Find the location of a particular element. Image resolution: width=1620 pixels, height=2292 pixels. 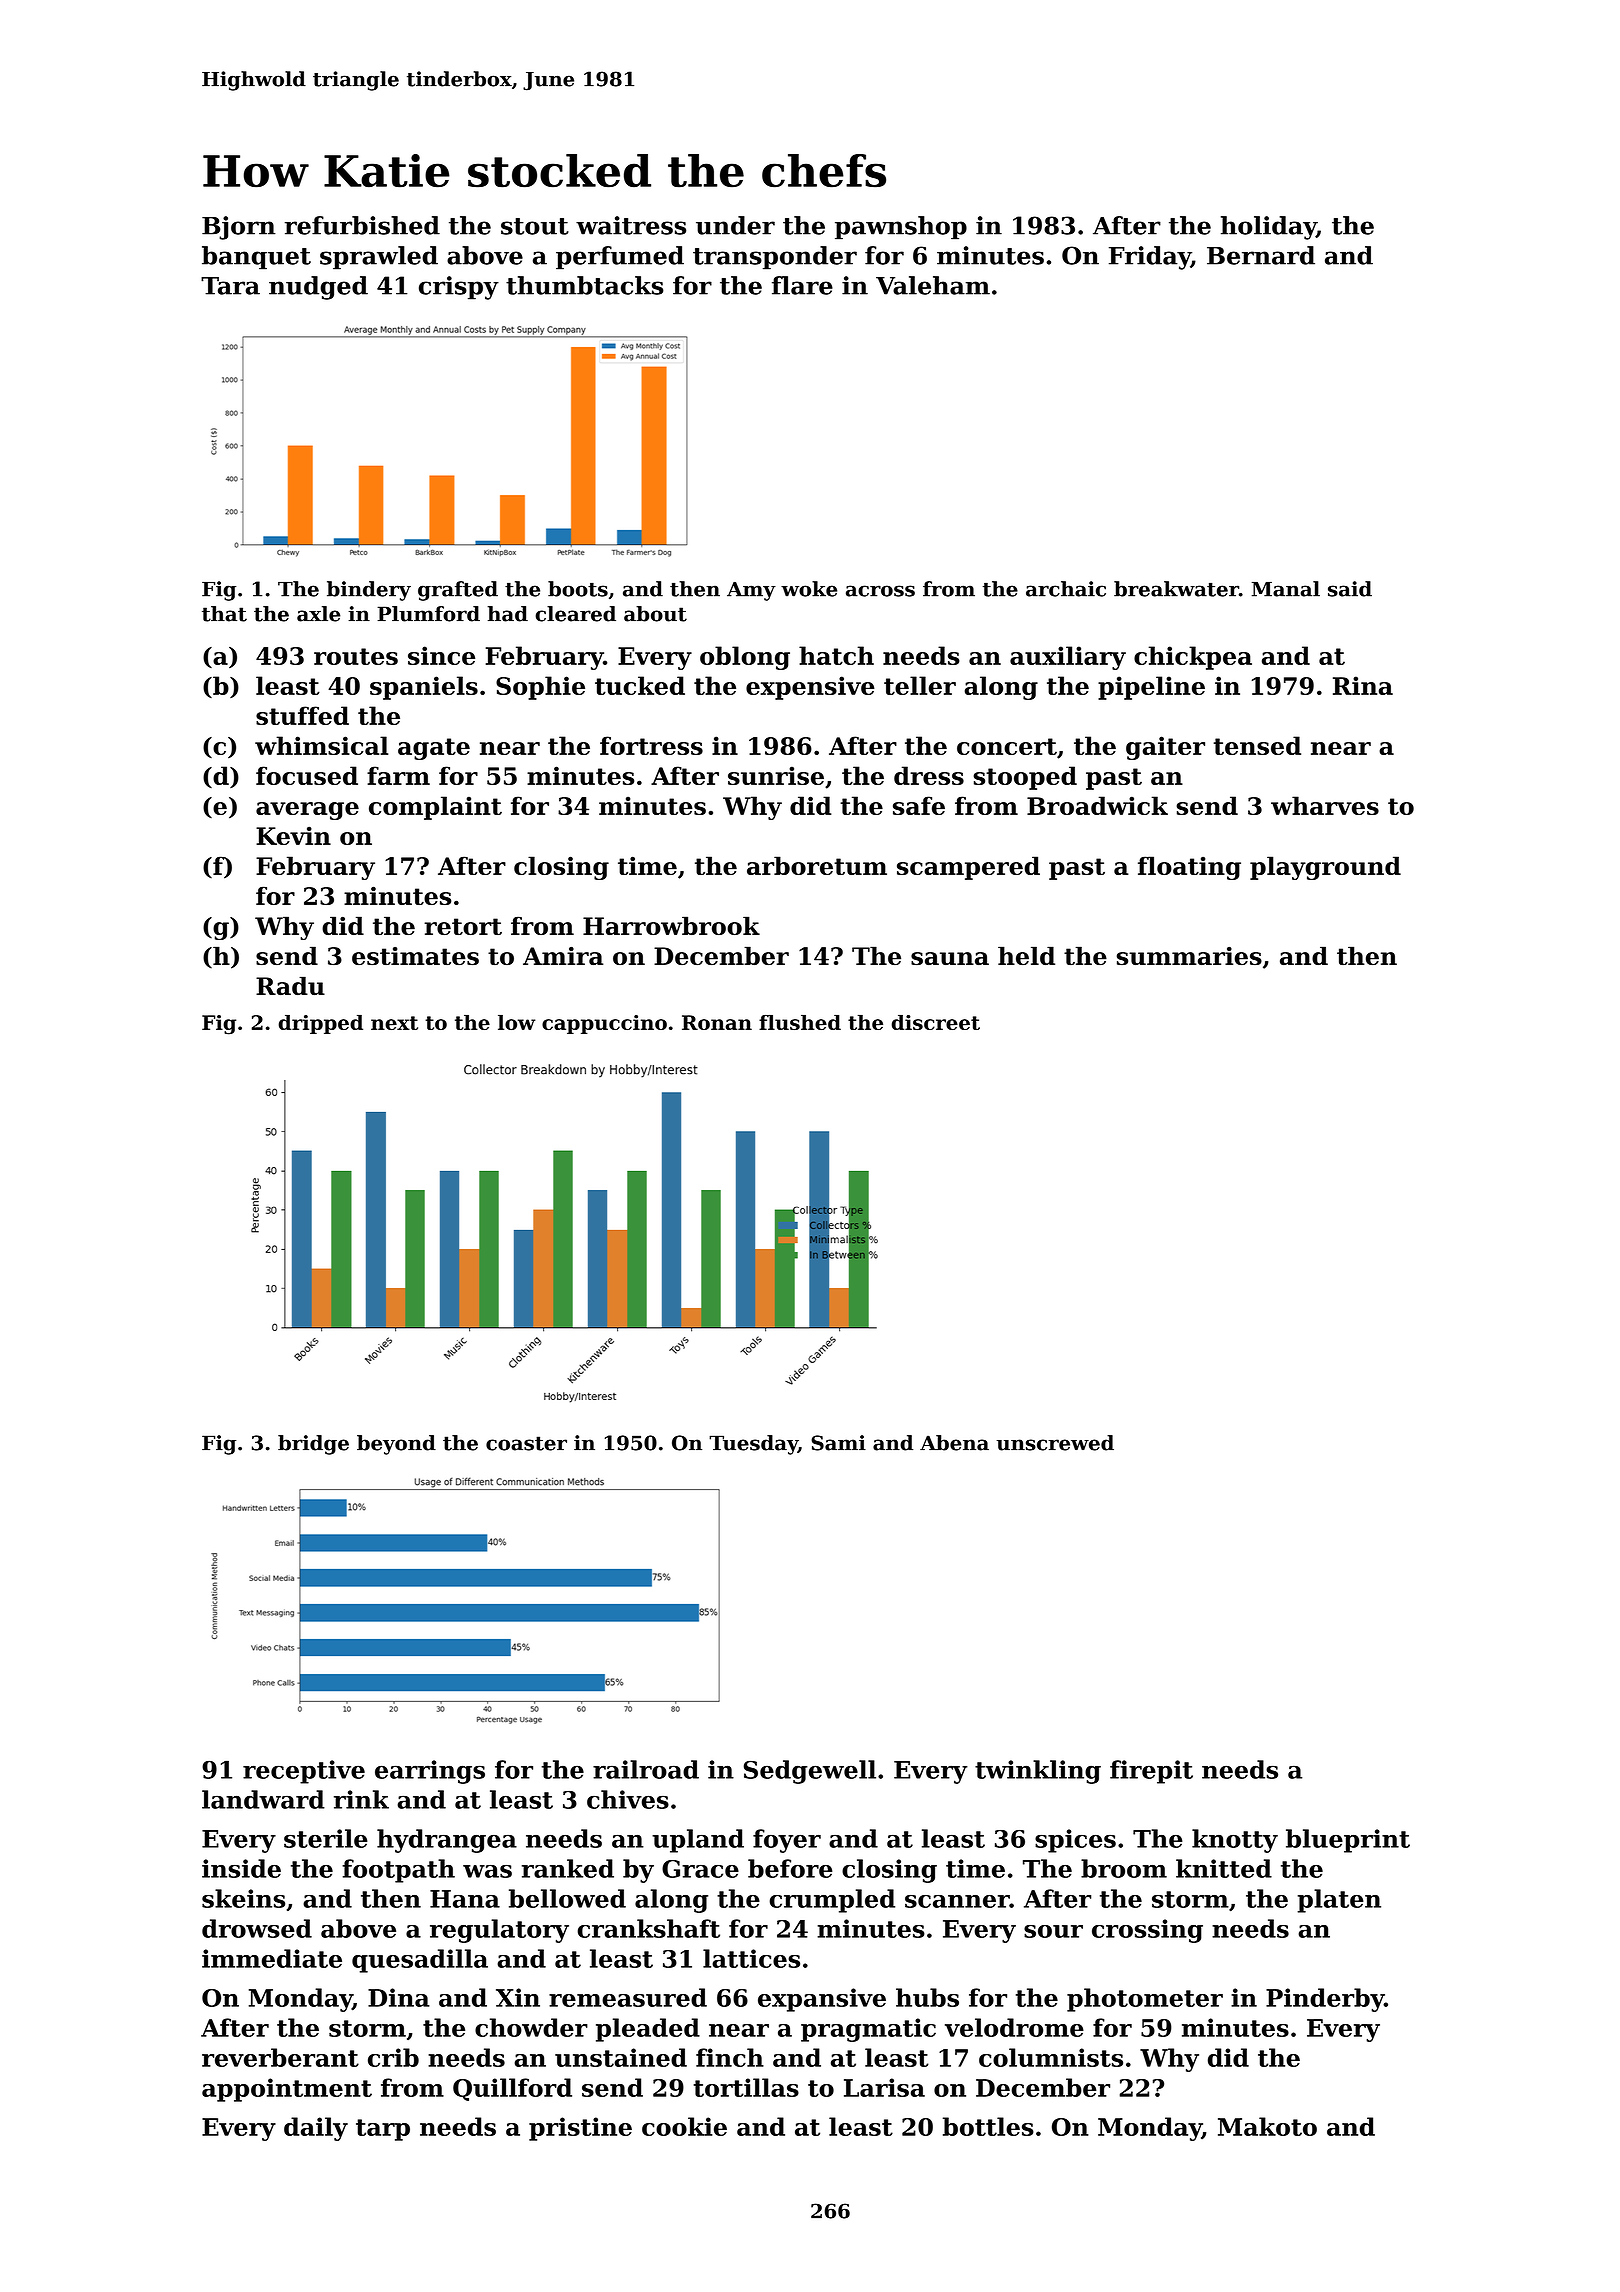

waitress is located at coordinates (631, 225).
